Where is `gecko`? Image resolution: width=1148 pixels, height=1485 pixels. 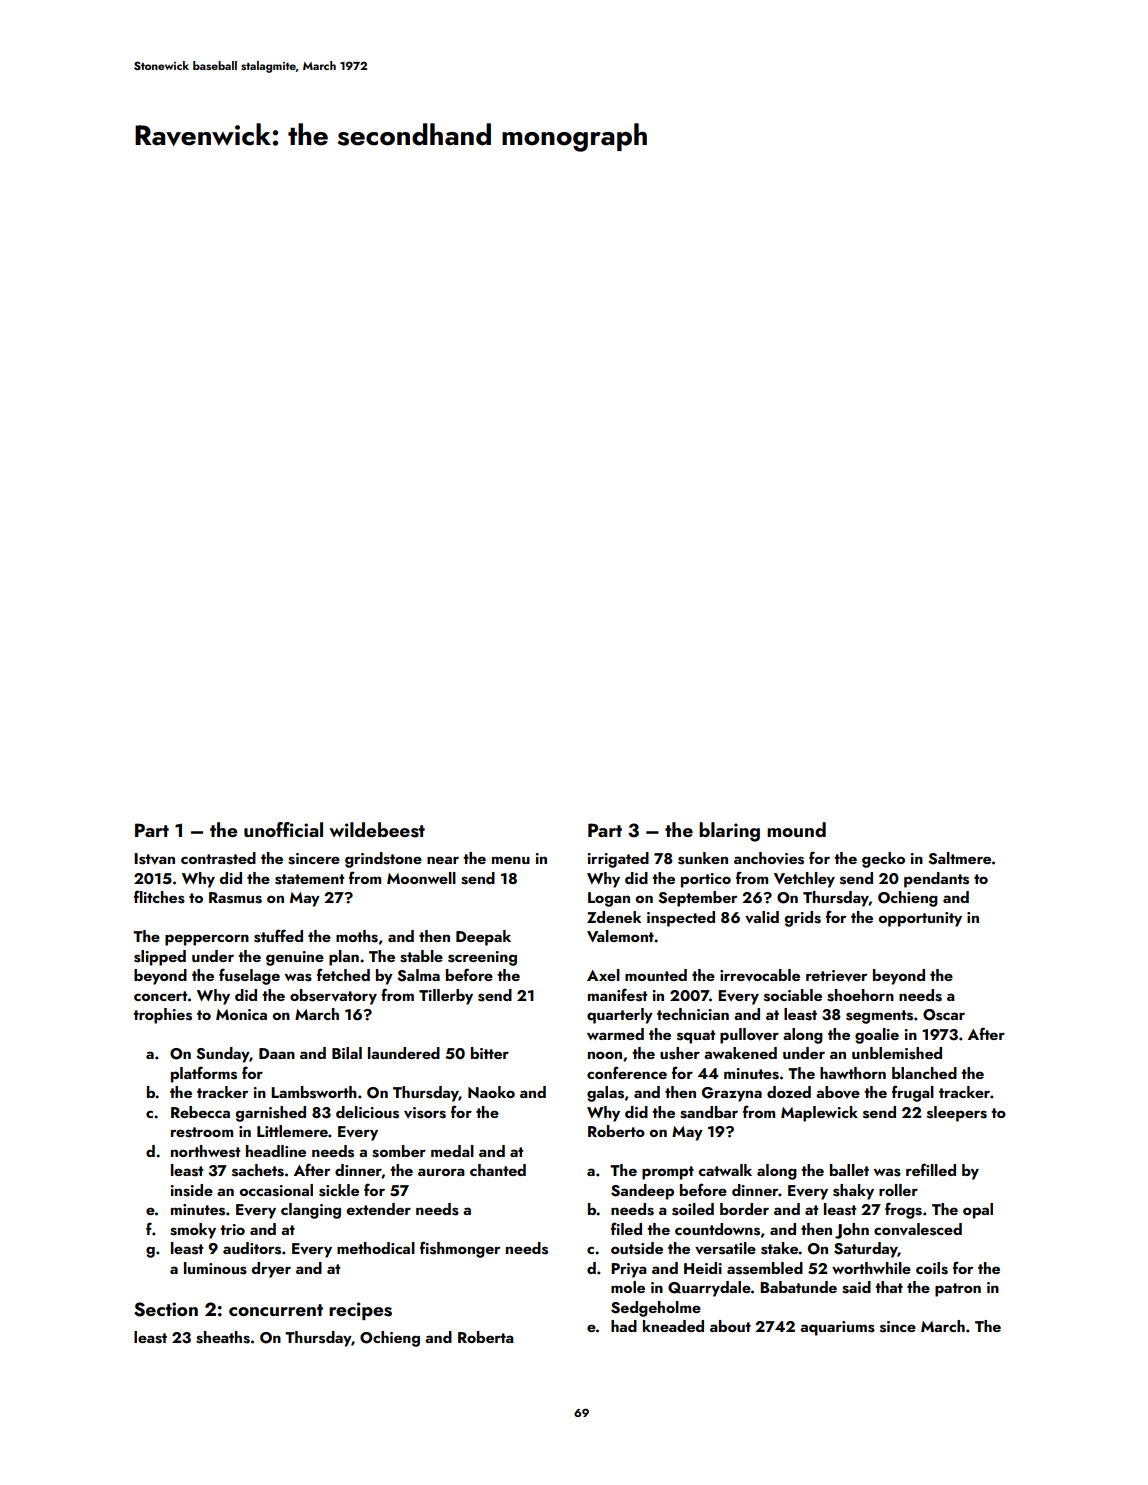
gecko is located at coordinates (883, 860).
